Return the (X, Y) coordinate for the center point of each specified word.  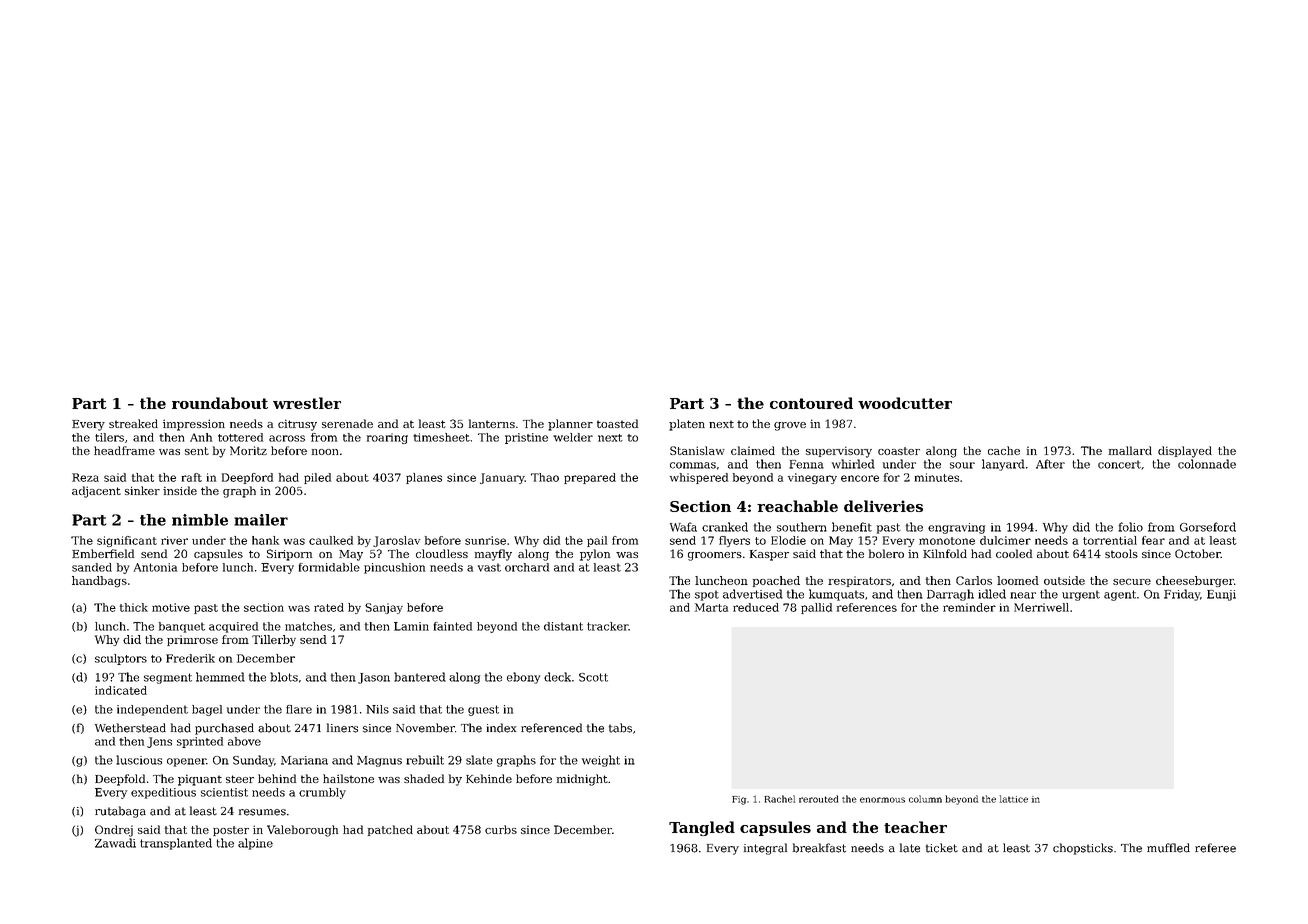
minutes (937, 477)
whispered (699, 478)
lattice (1014, 799)
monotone (947, 541)
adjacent (96, 492)
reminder (969, 607)
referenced (551, 728)
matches (308, 626)
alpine (255, 844)
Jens (159, 742)
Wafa (683, 527)
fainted (453, 626)
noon (325, 452)
